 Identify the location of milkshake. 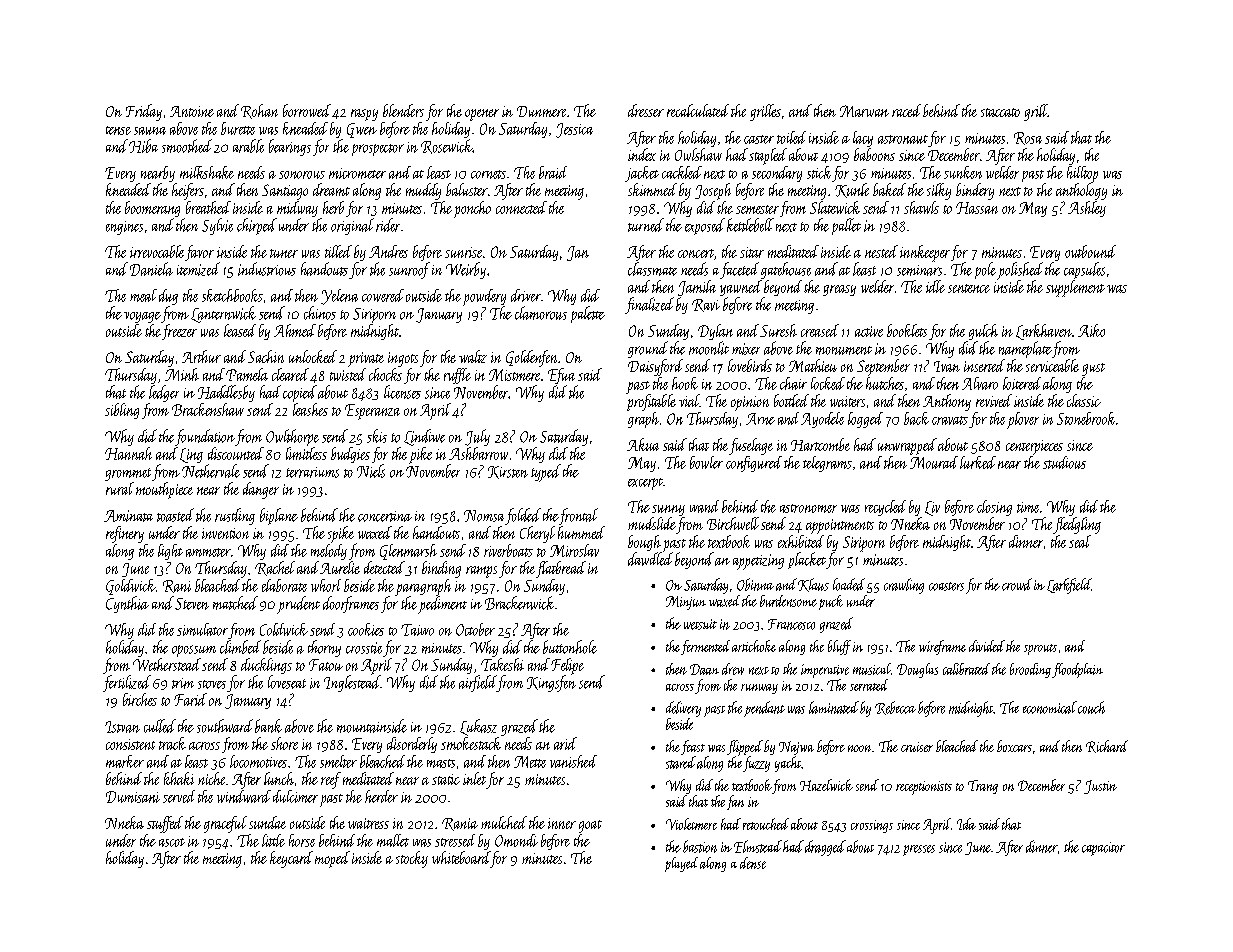
(207, 172).
